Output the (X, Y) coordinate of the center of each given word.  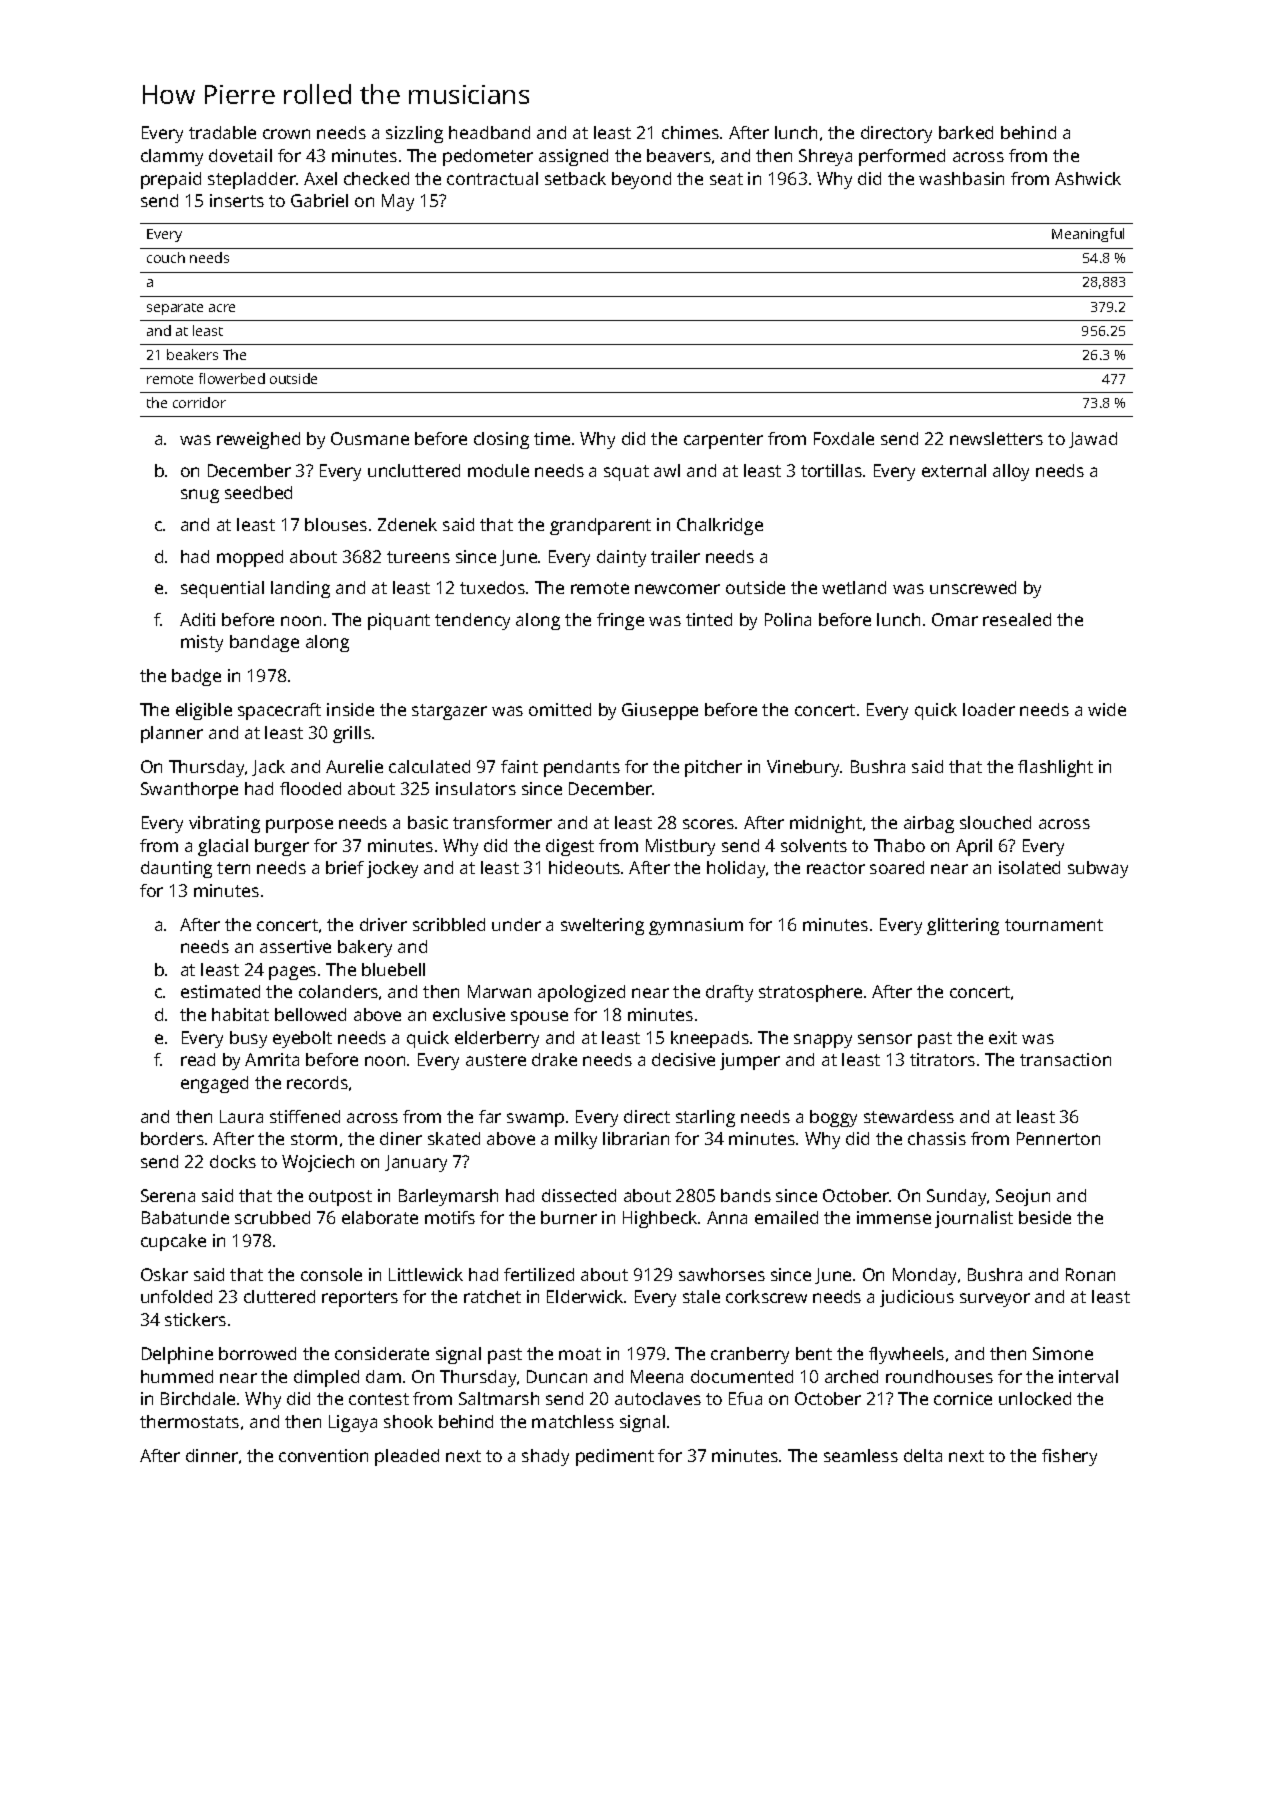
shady (545, 1457)
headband (489, 132)
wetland (854, 587)
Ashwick (1088, 178)
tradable (222, 132)
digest (570, 847)
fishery (1069, 1457)
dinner (212, 1455)
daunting (176, 869)
